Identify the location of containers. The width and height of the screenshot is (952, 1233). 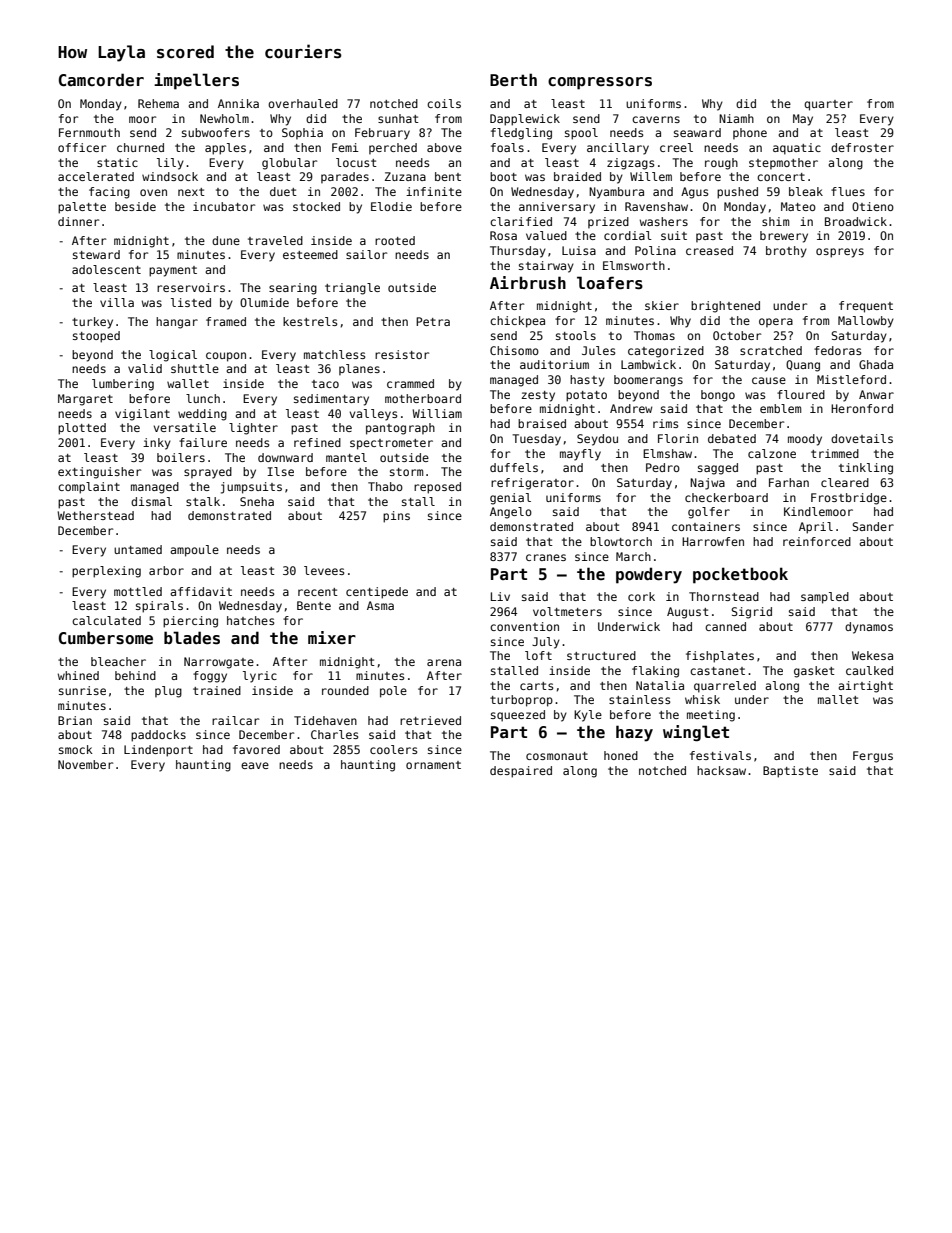
(706, 526).
